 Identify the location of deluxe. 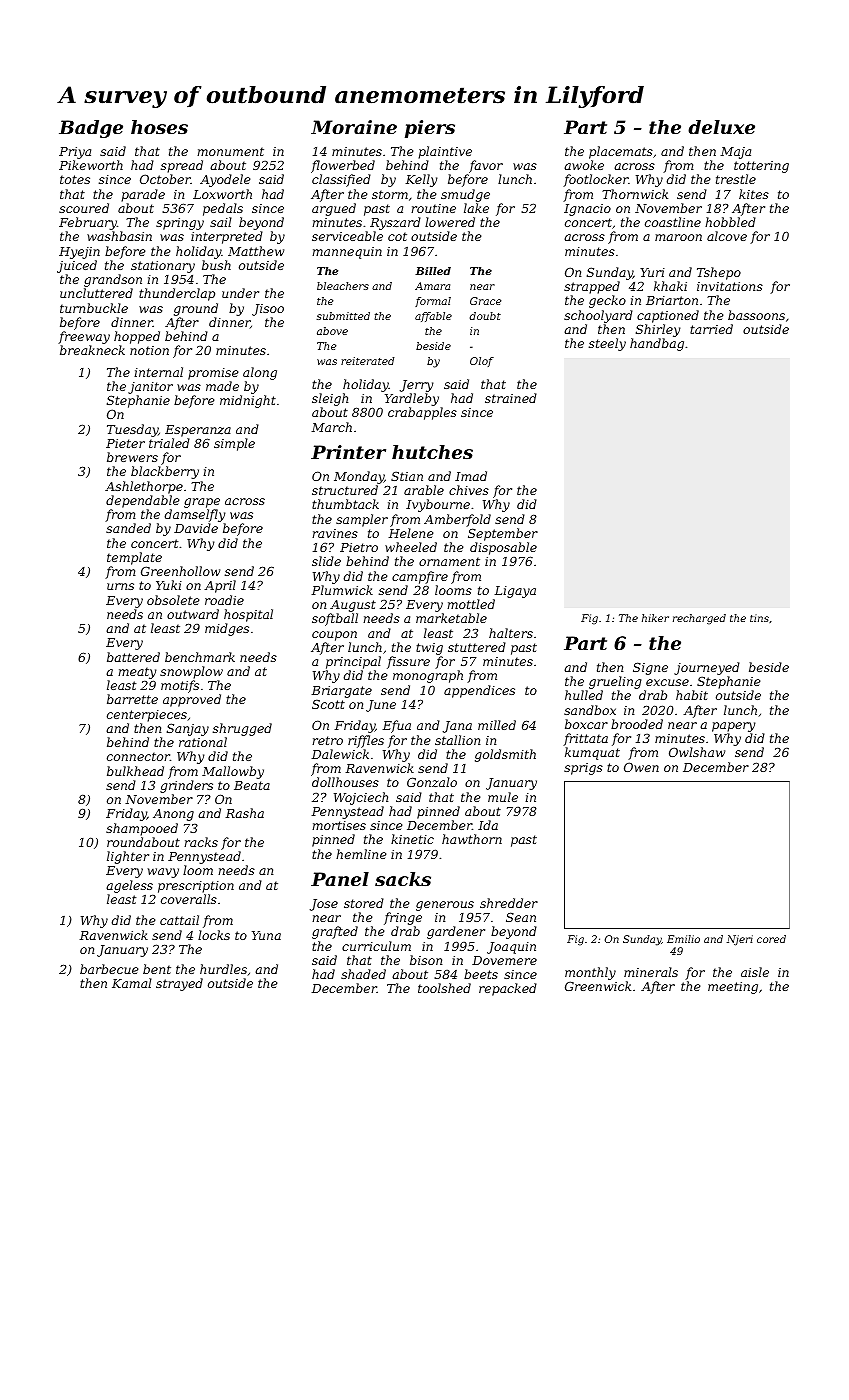
(721, 127).
